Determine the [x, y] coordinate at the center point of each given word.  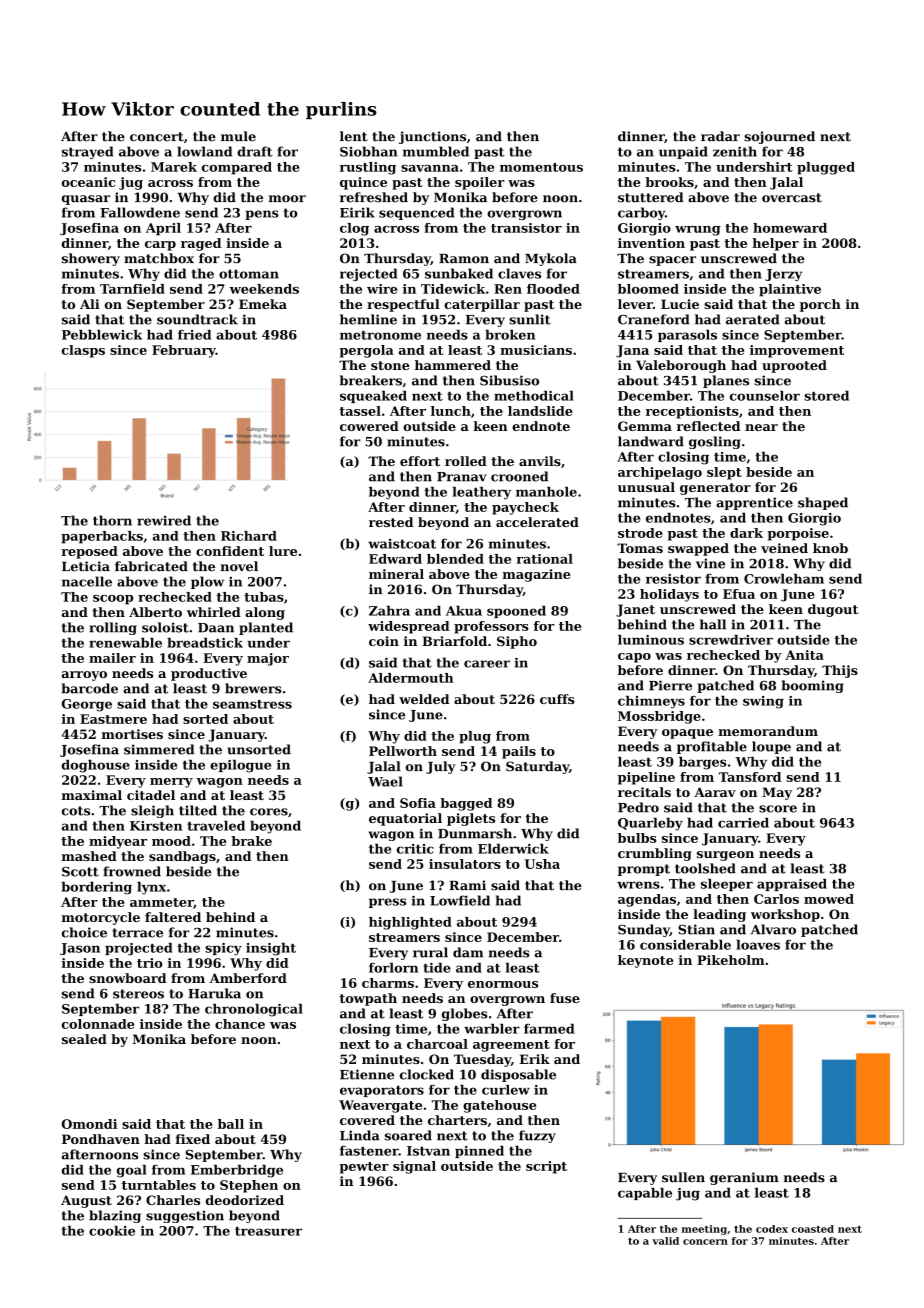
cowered [369, 426]
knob [830, 548]
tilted [198, 810]
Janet [635, 610]
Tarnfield [132, 289]
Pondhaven [101, 1139]
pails [519, 752]
